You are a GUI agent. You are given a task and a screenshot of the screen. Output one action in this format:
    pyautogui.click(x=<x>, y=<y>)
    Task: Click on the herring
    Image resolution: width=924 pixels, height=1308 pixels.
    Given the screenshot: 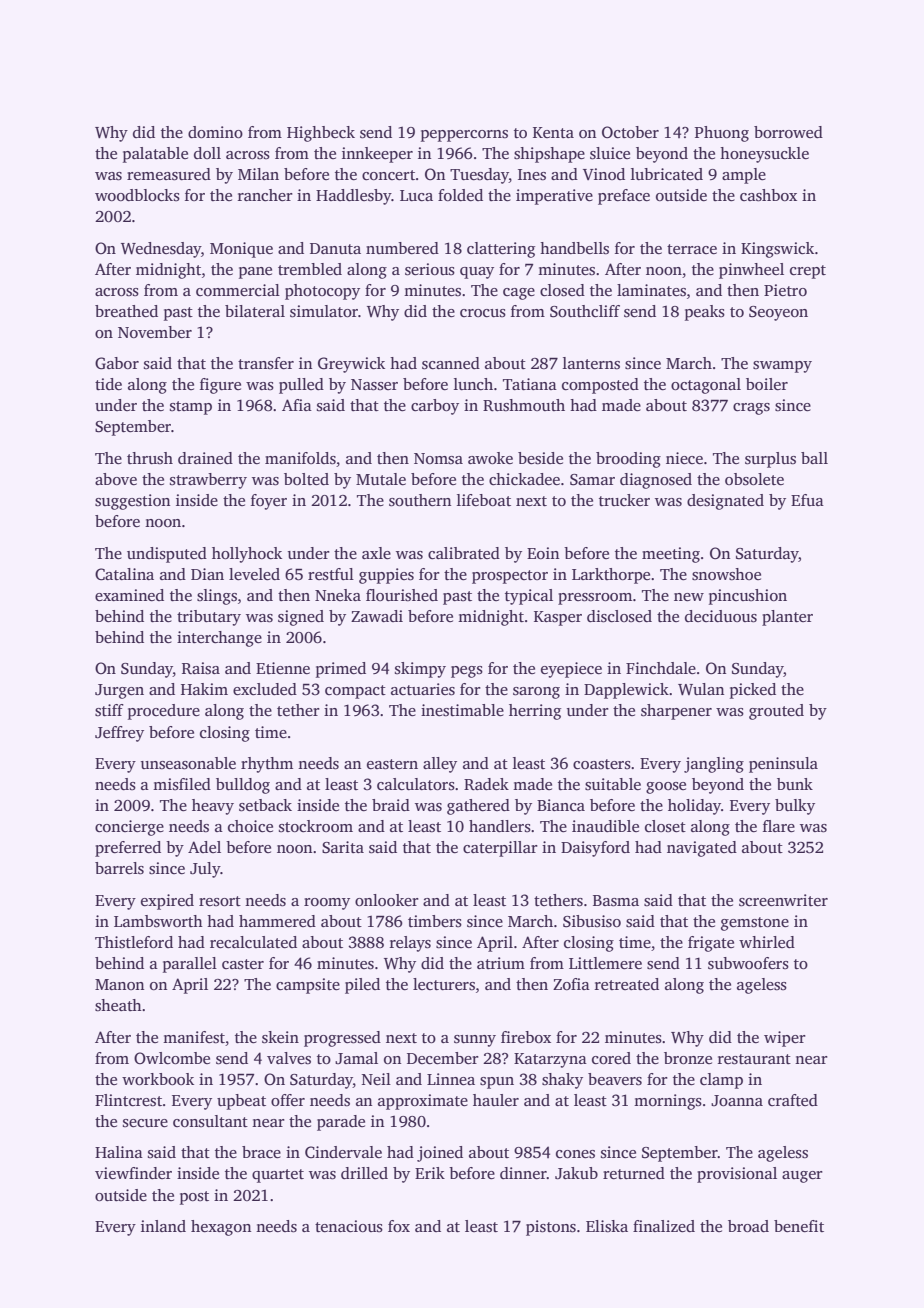 What is the action you would take?
    pyautogui.click(x=535, y=712)
